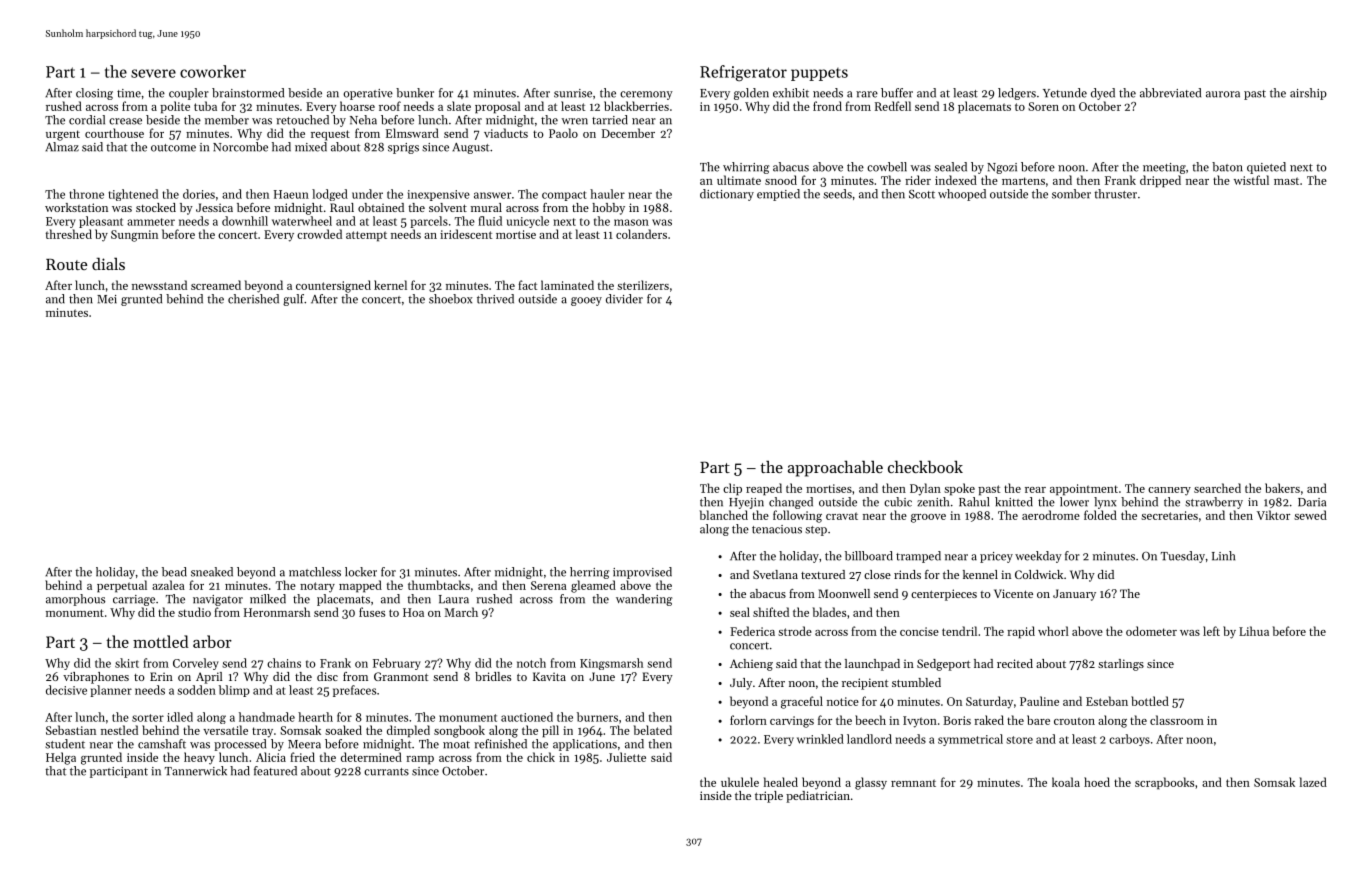 Image resolution: width=1372 pixels, height=887 pixels. What do you see at coordinates (1286, 181) in the page?
I see `mast` at bounding box center [1286, 181].
